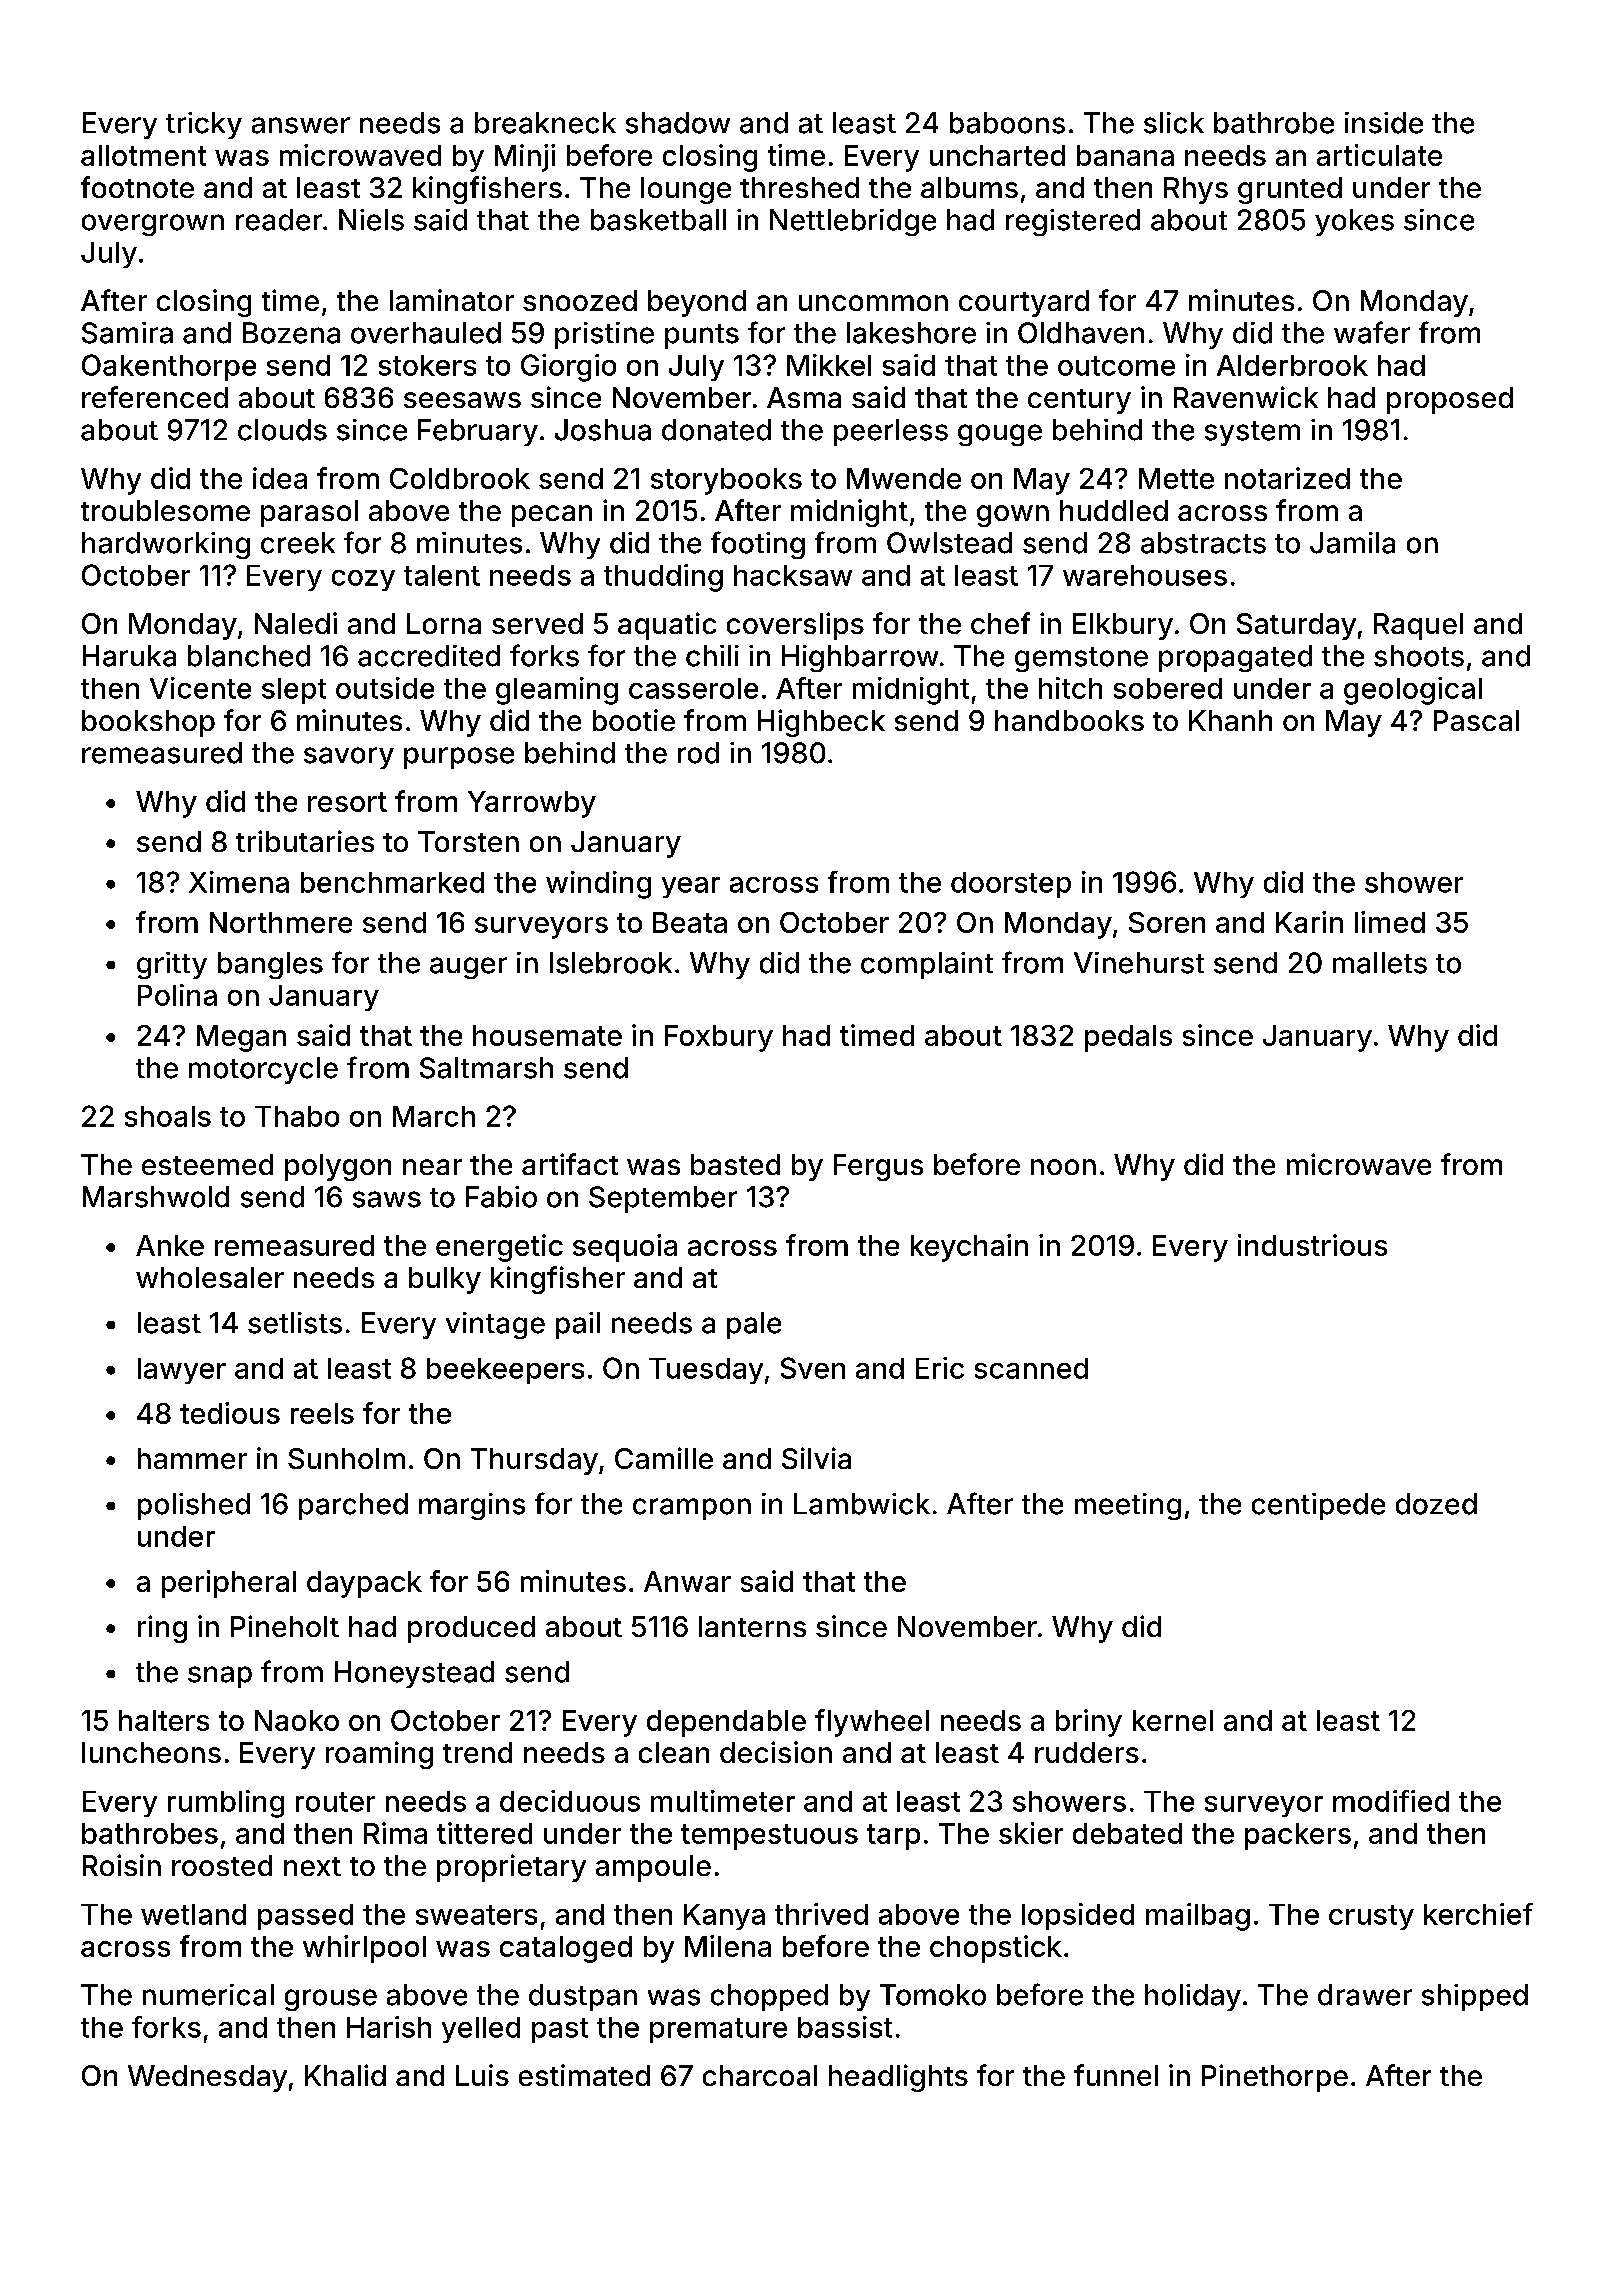  Describe the element at coordinates (1128, 1038) in the screenshot. I see `pedals` at that location.
